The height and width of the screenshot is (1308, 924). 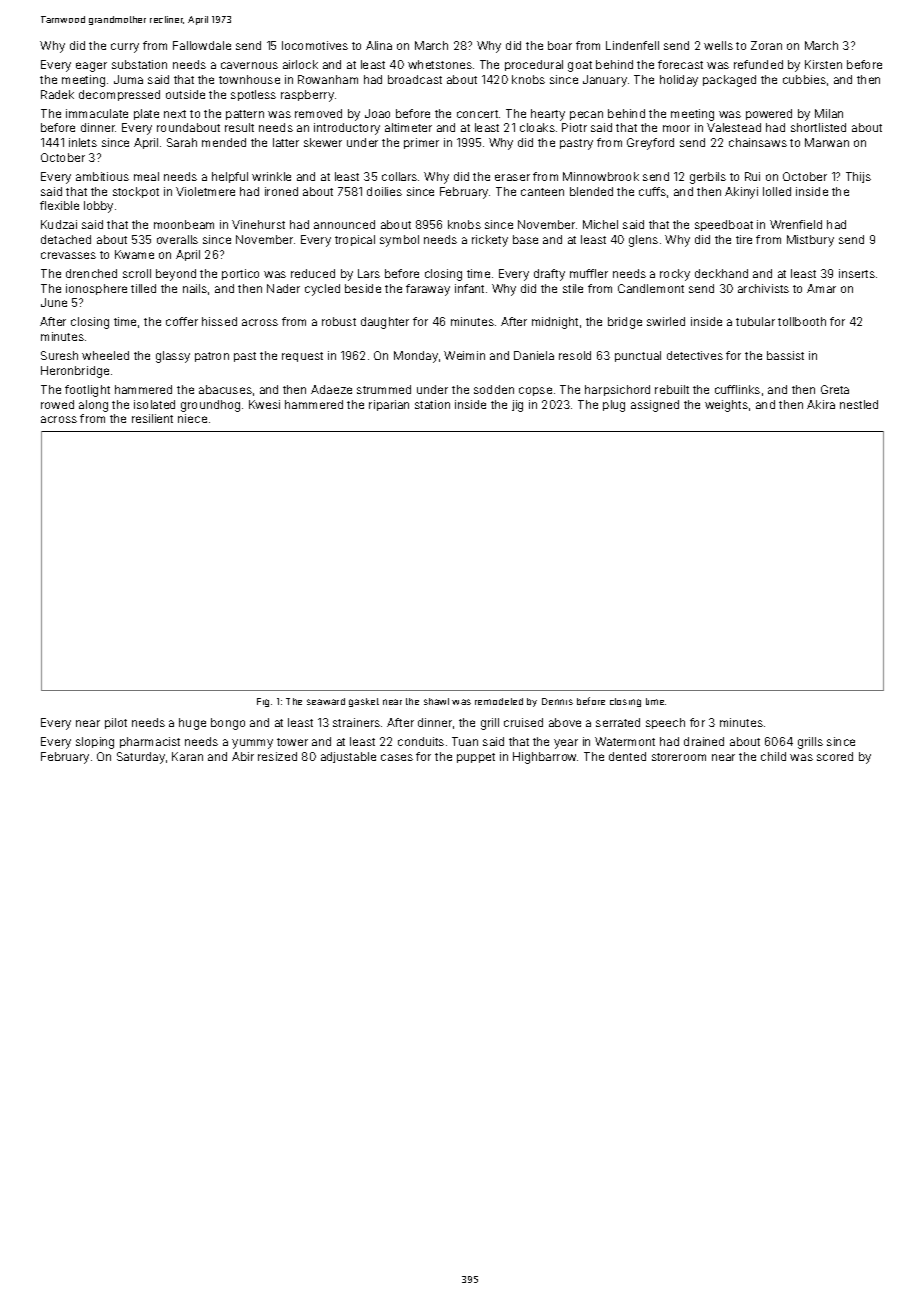 I want to click on eager, so click(x=91, y=67).
